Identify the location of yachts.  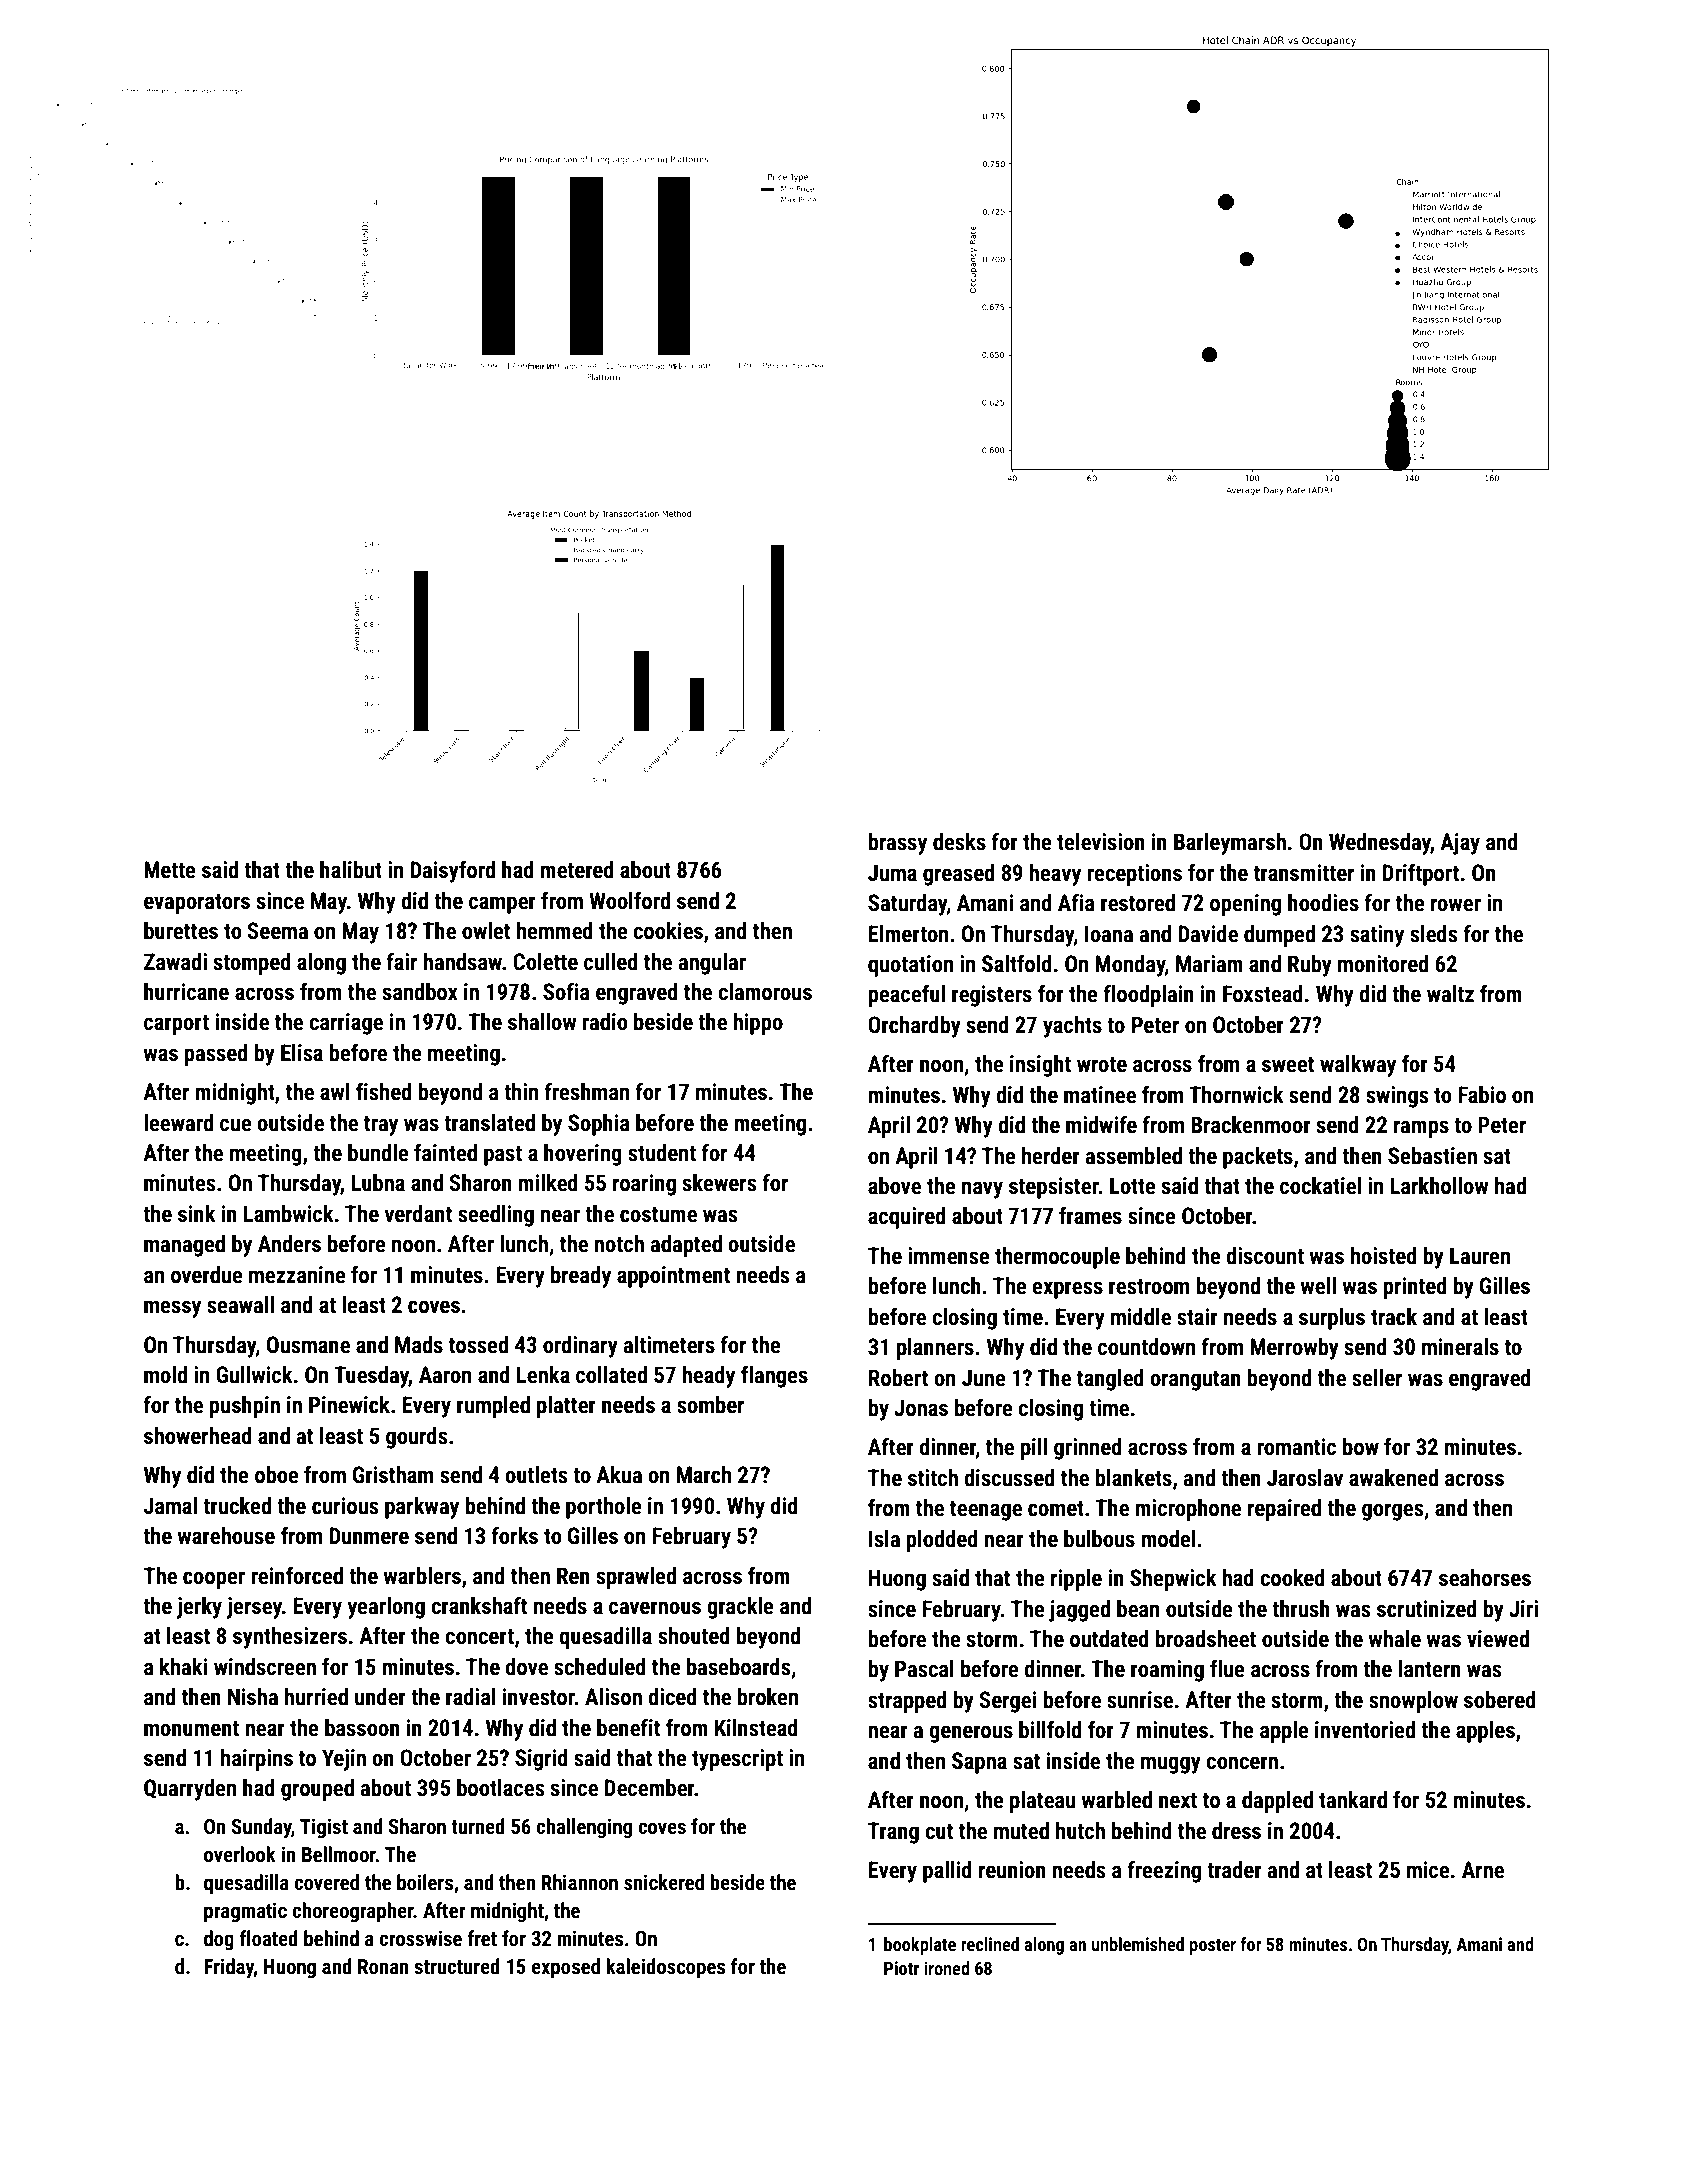
(1072, 1027).
